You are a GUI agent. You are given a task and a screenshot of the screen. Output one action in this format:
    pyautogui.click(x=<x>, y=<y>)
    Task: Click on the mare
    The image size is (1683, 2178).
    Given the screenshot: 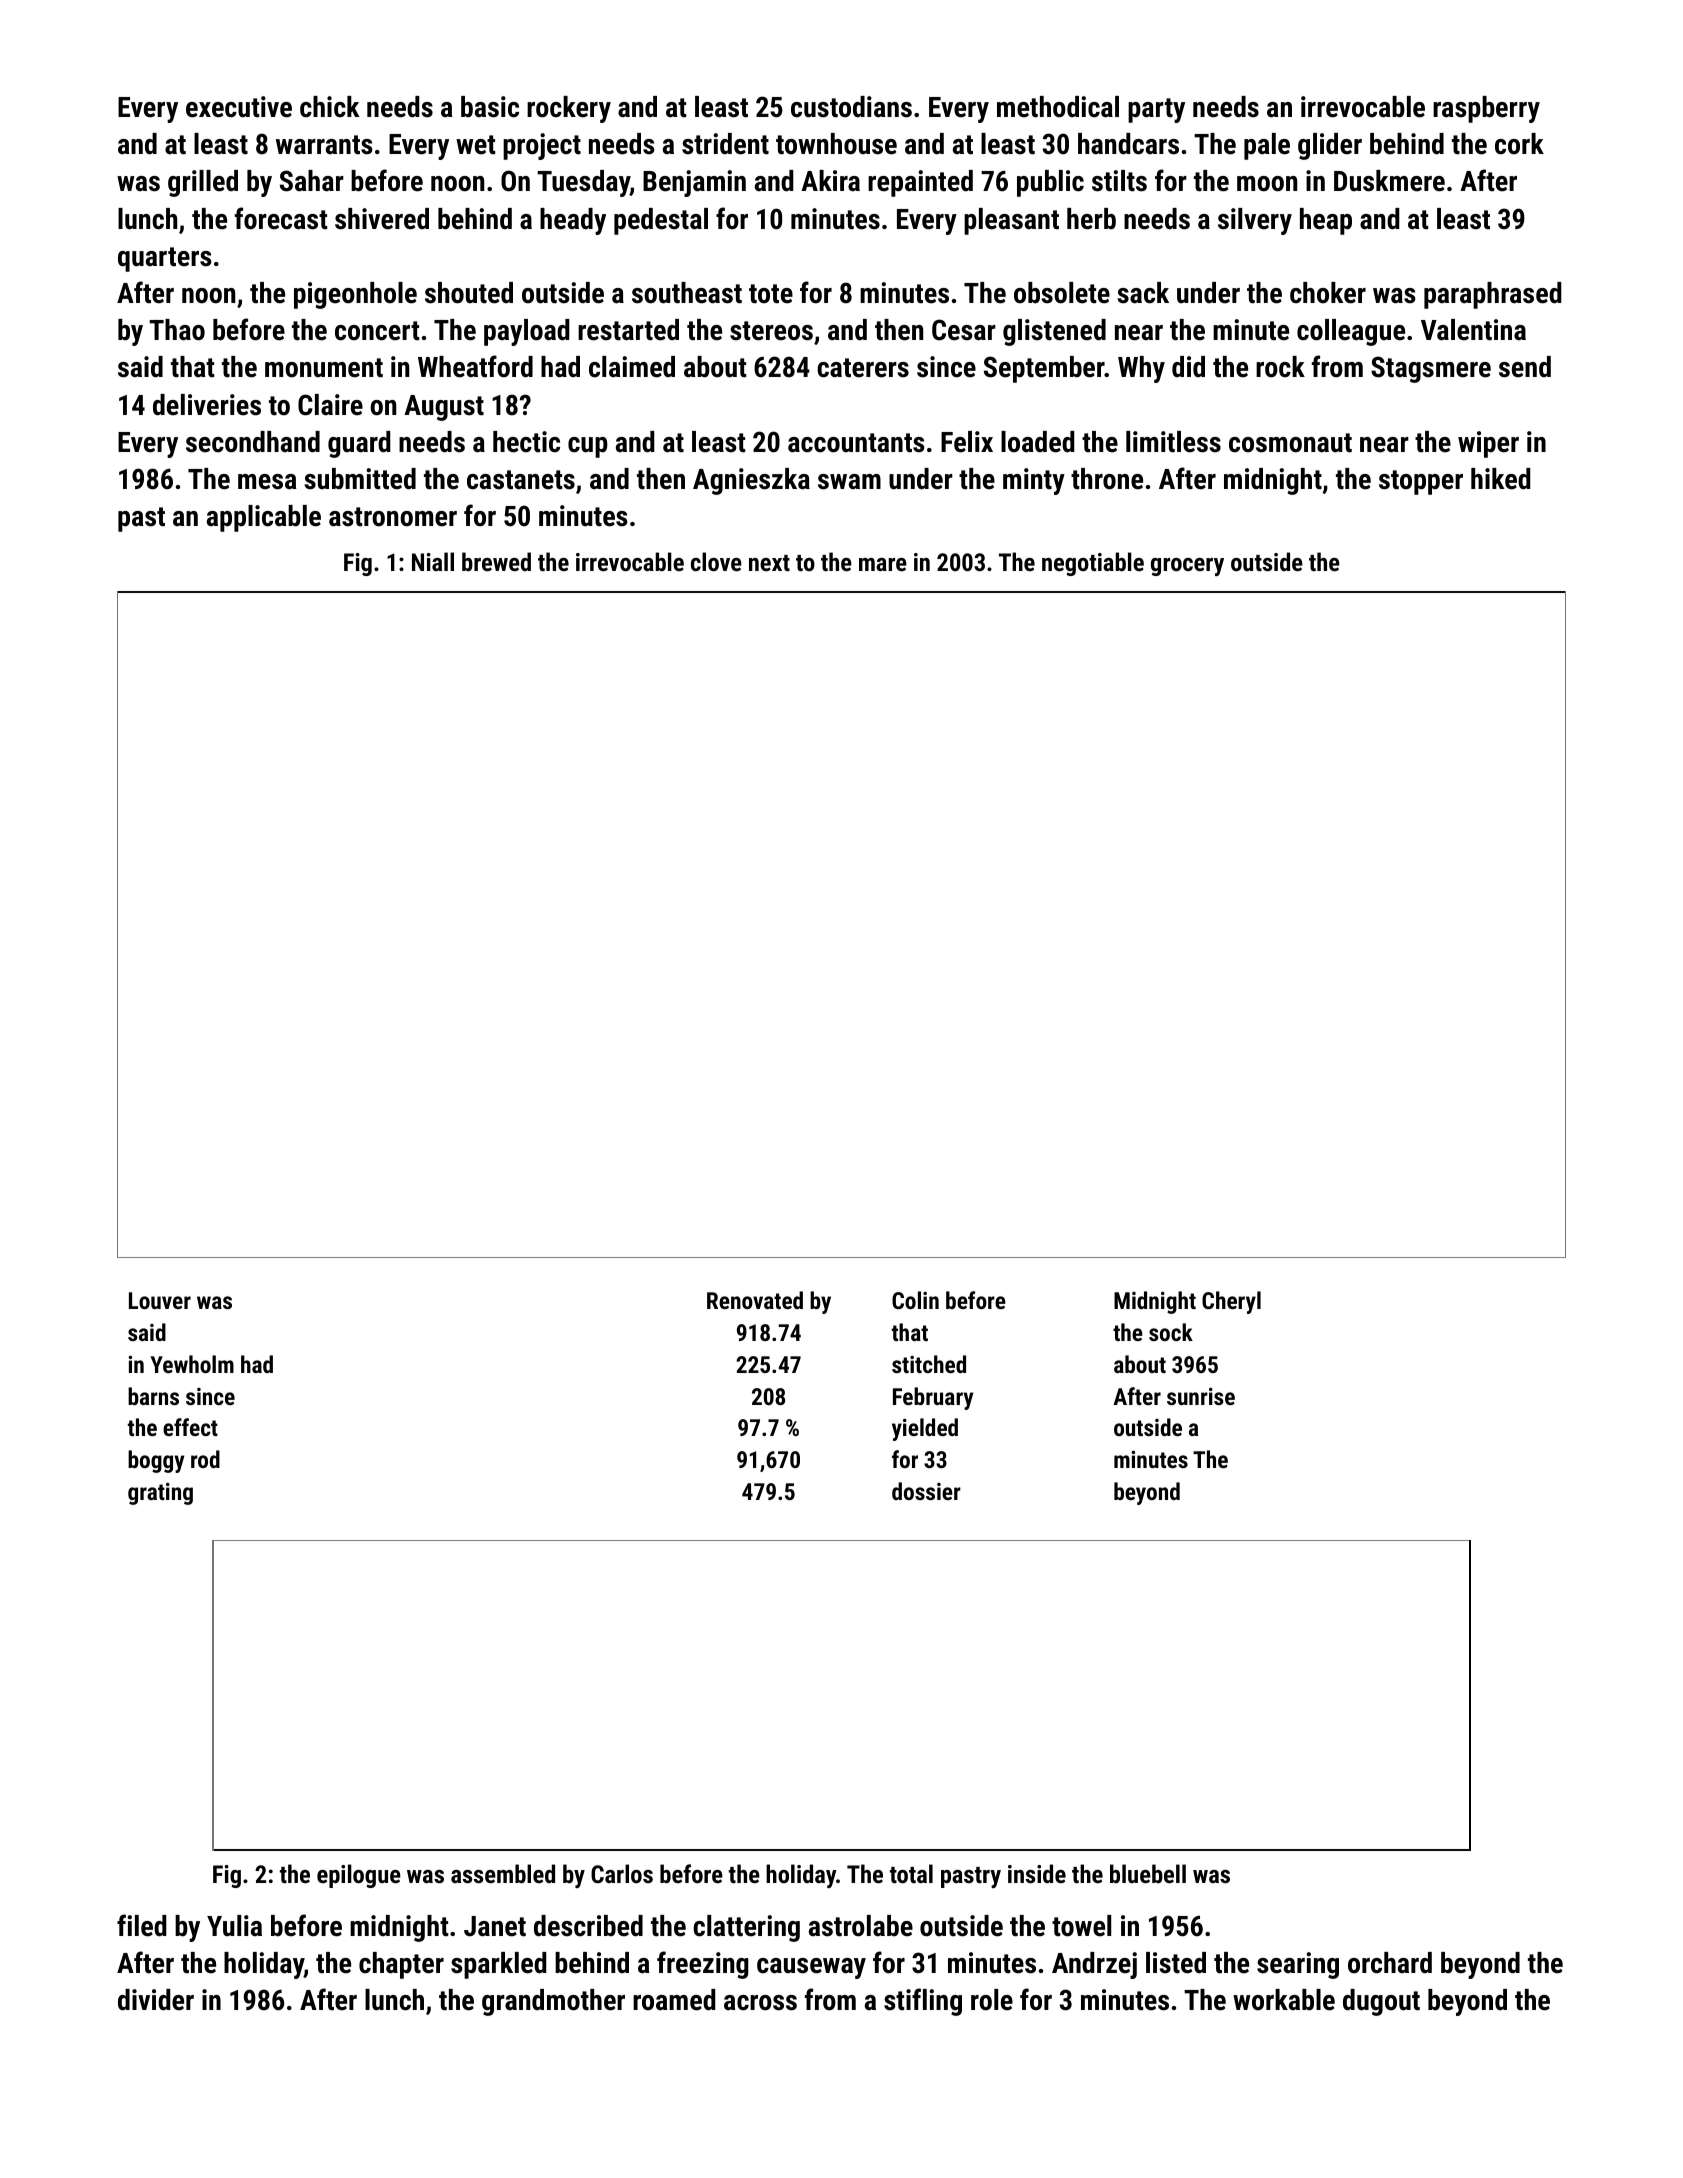 What is the action you would take?
    pyautogui.click(x=883, y=564)
